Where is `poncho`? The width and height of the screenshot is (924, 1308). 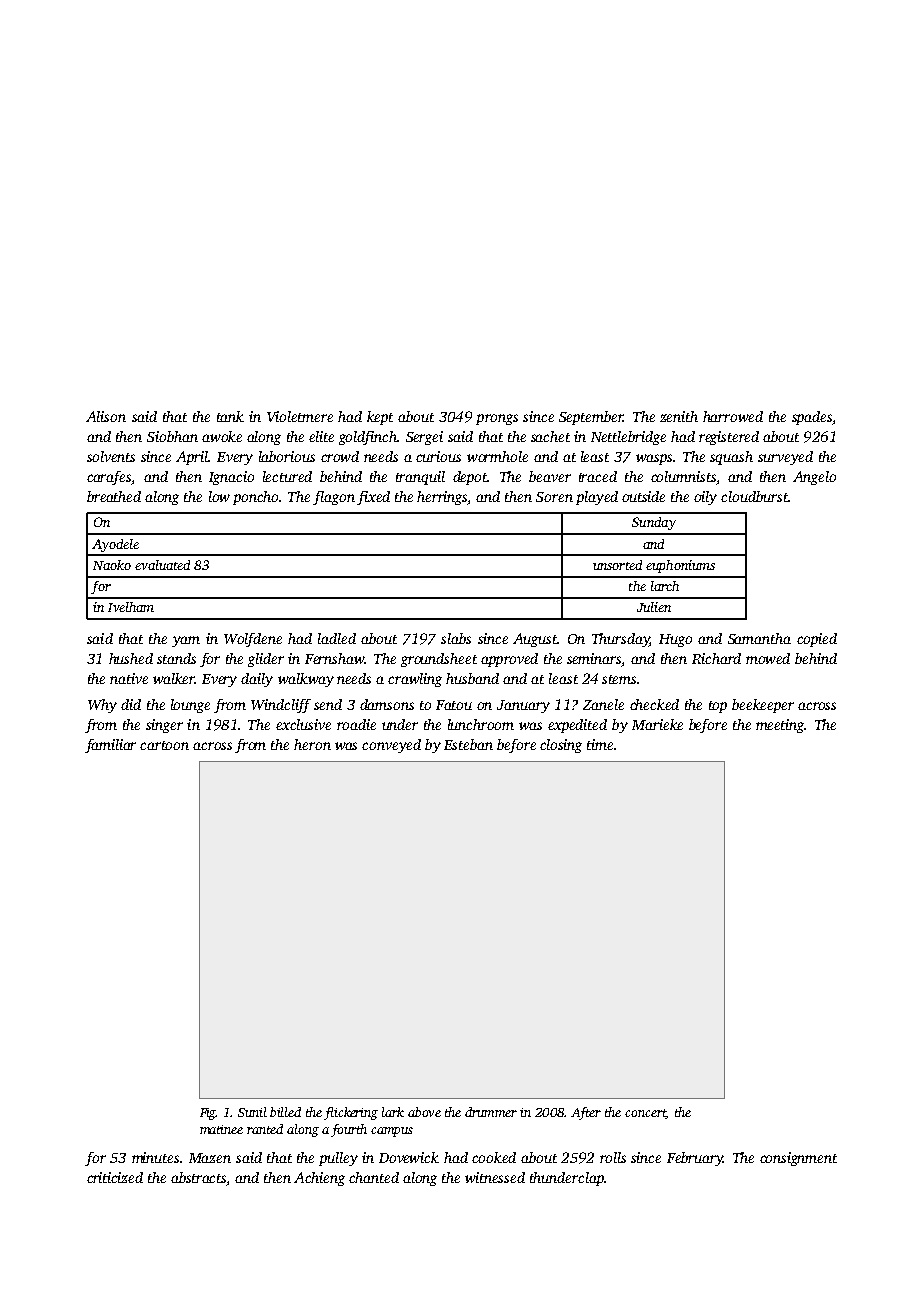 poncho is located at coordinates (256, 498).
